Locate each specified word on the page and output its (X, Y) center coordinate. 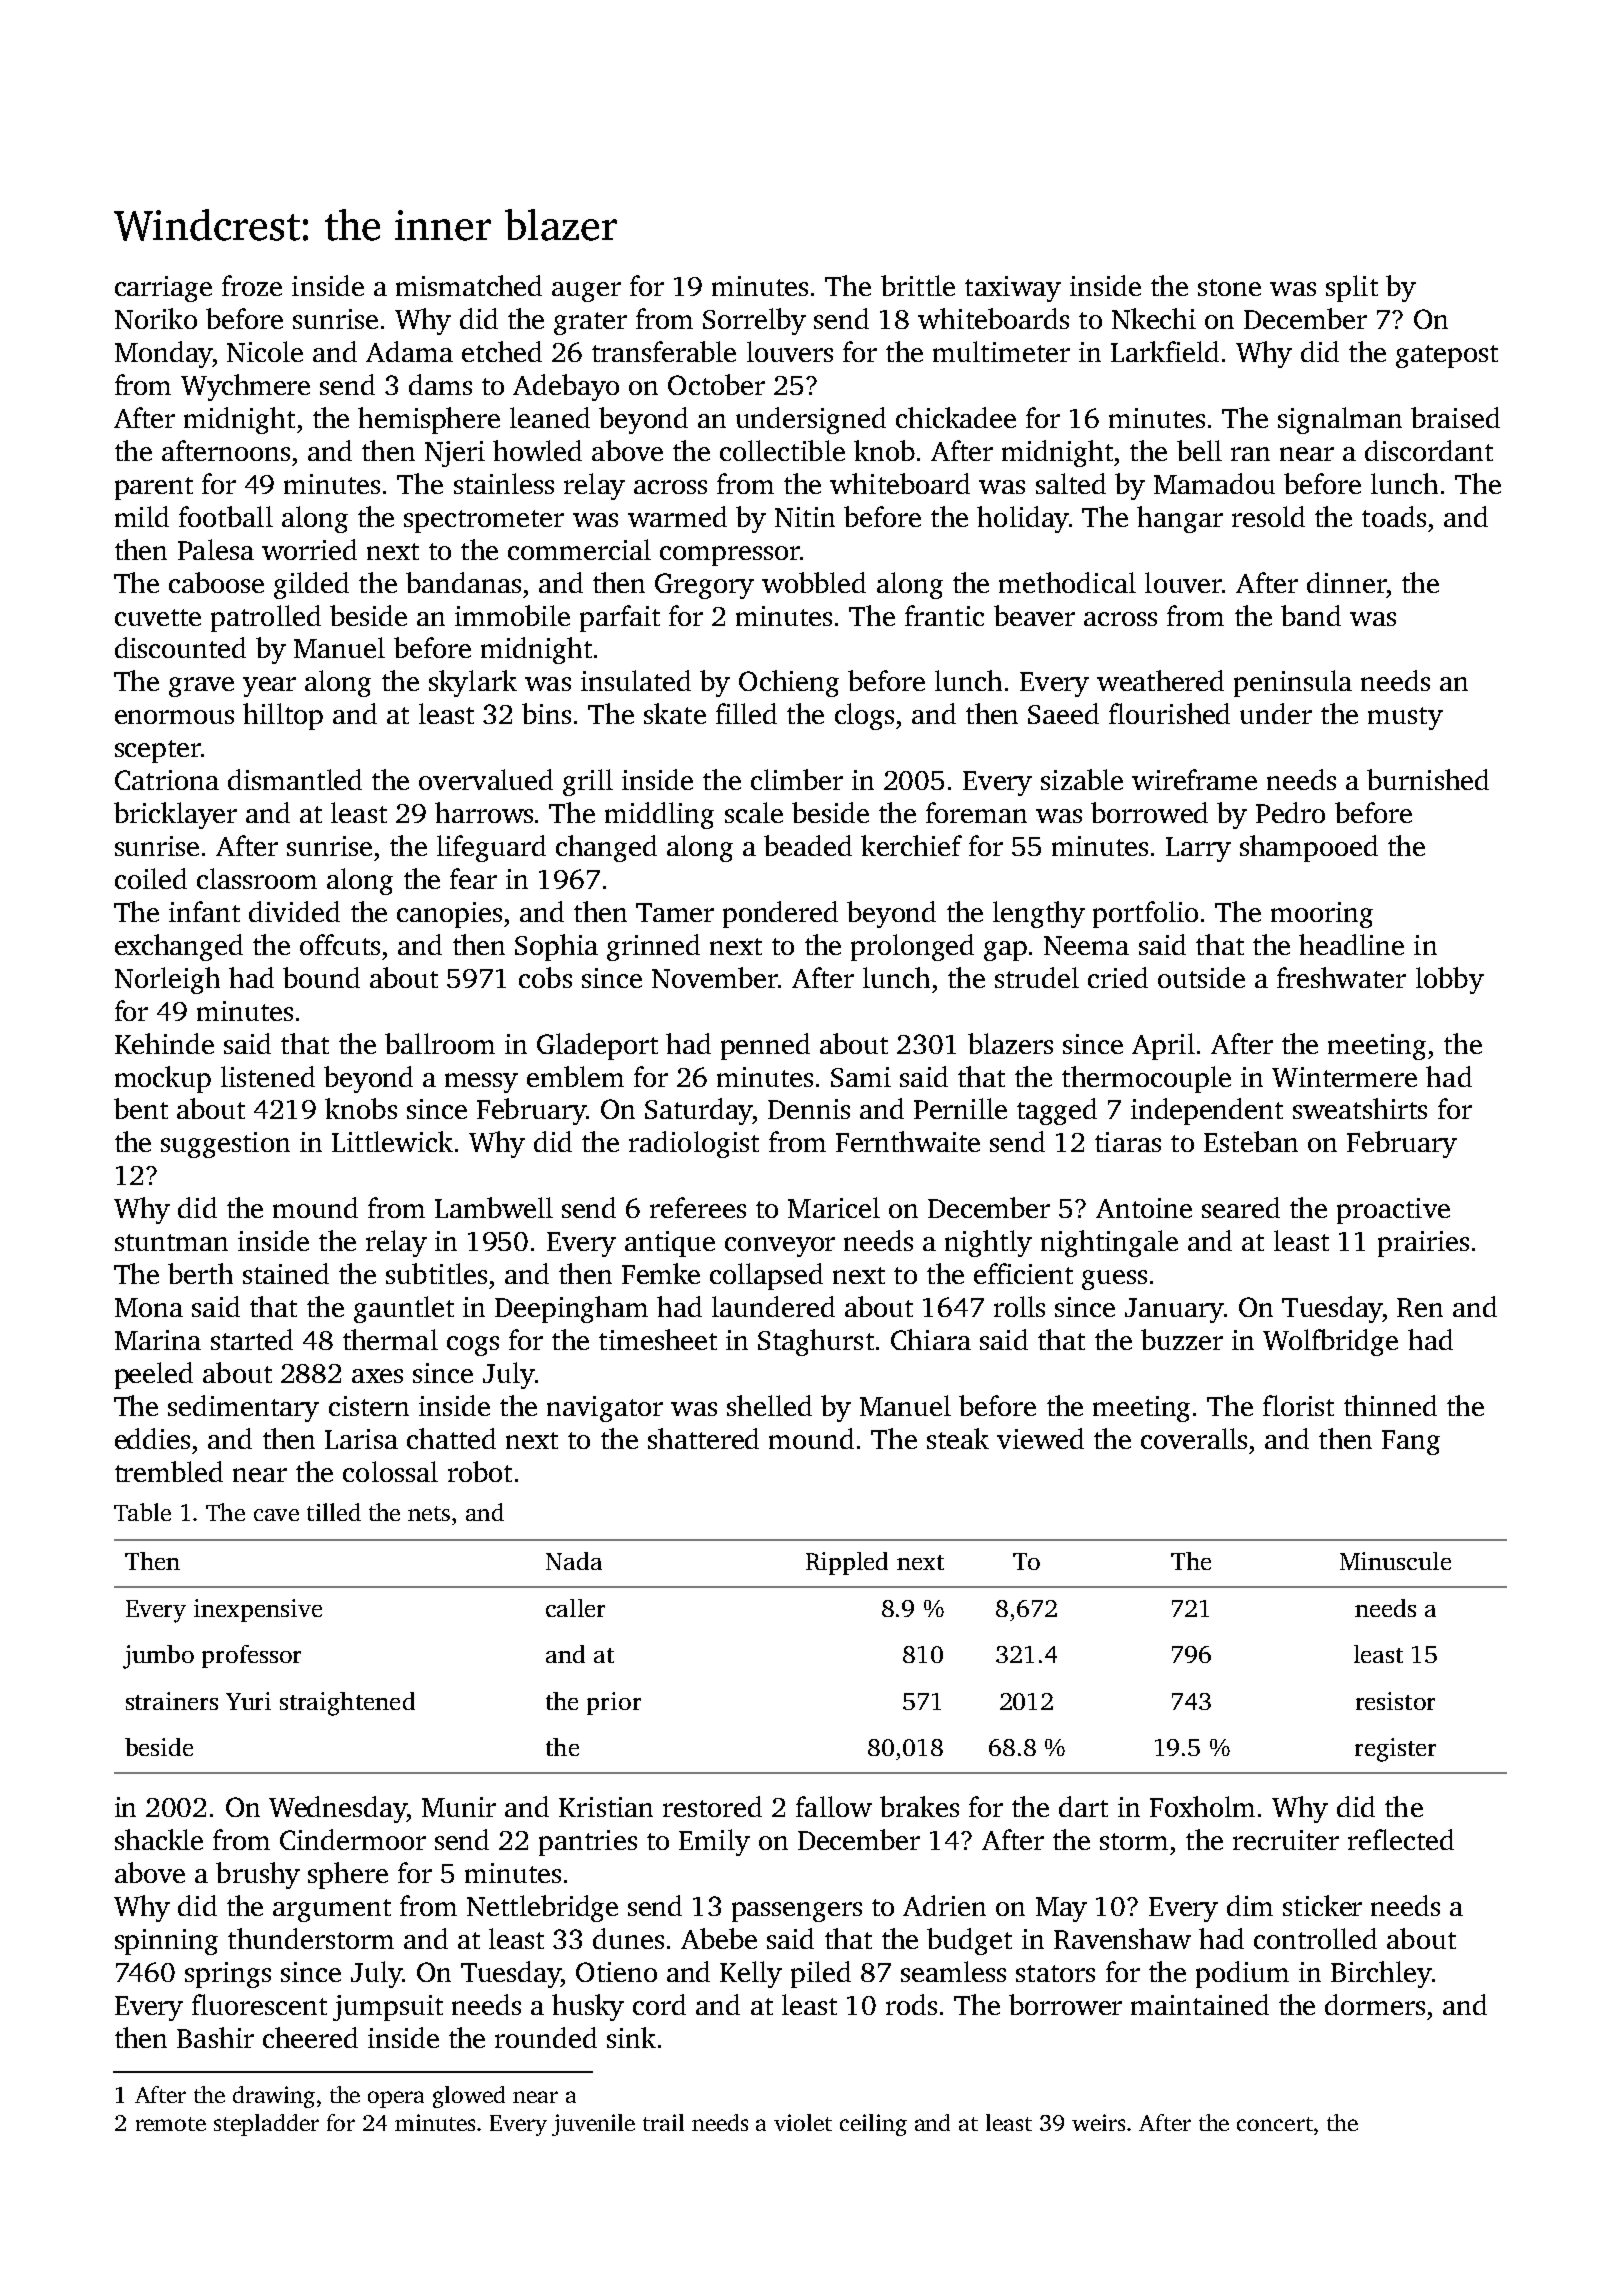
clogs (864, 716)
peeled (154, 1375)
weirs (1098, 2122)
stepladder (266, 2125)
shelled (769, 1405)
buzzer (1182, 1339)
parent (154, 488)
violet (803, 2122)
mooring (1322, 915)
